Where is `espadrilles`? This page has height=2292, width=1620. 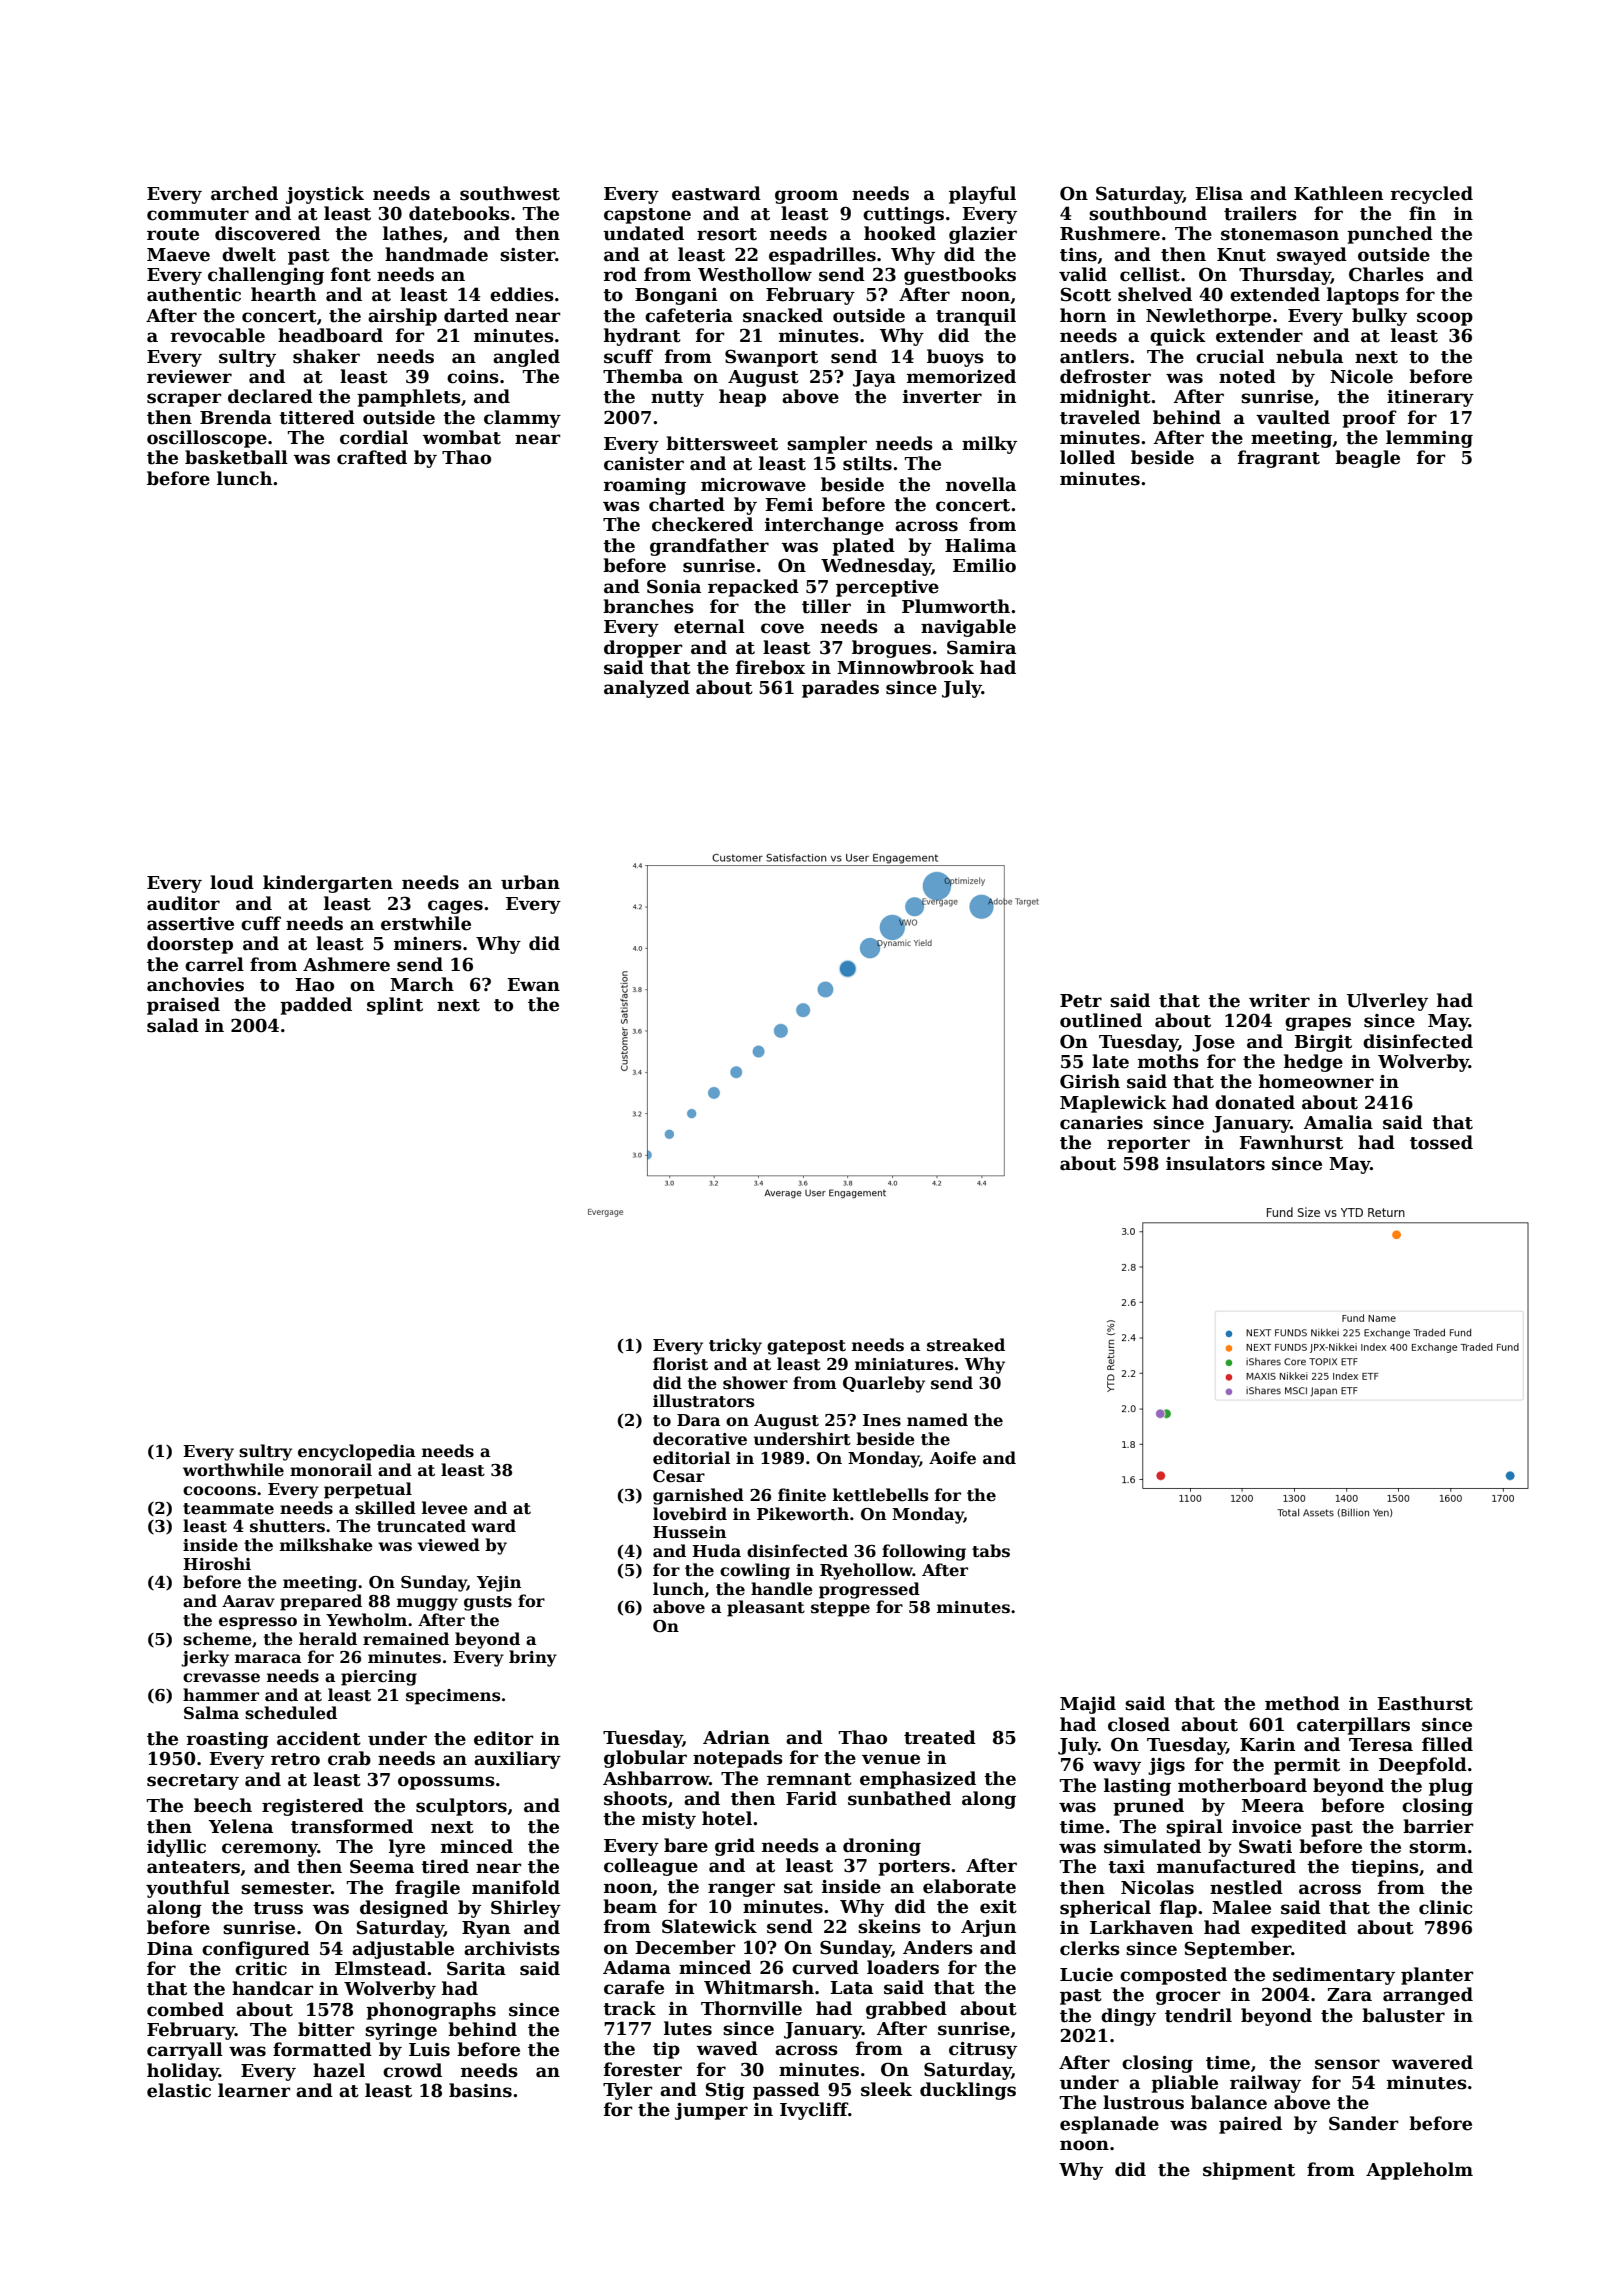
espadrilles is located at coordinates (822, 256).
